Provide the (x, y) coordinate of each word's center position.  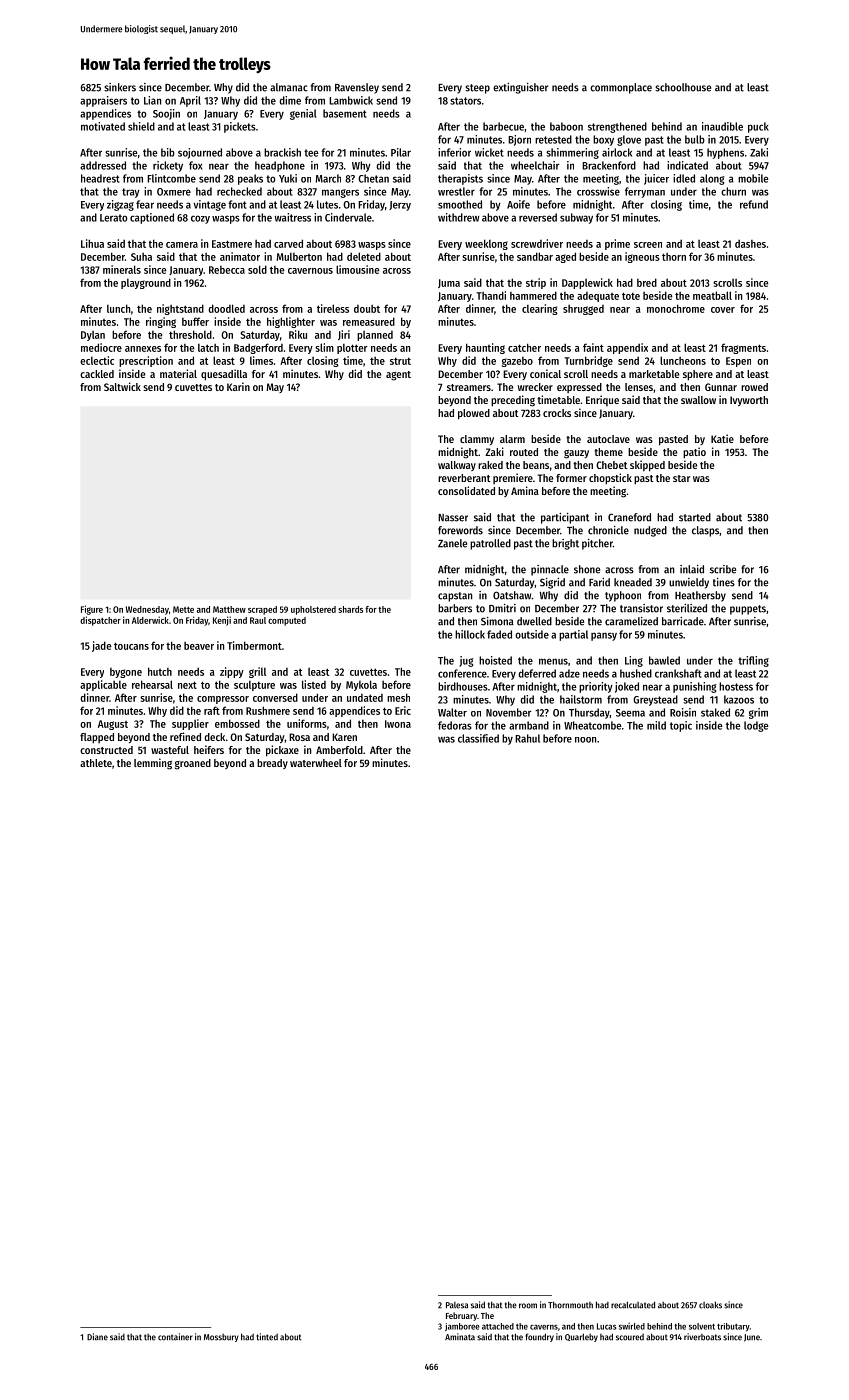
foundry (539, 1337)
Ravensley (357, 88)
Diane (97, 1337)
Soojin (166, 114)
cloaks (710, 1305)
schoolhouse (683, 87)
